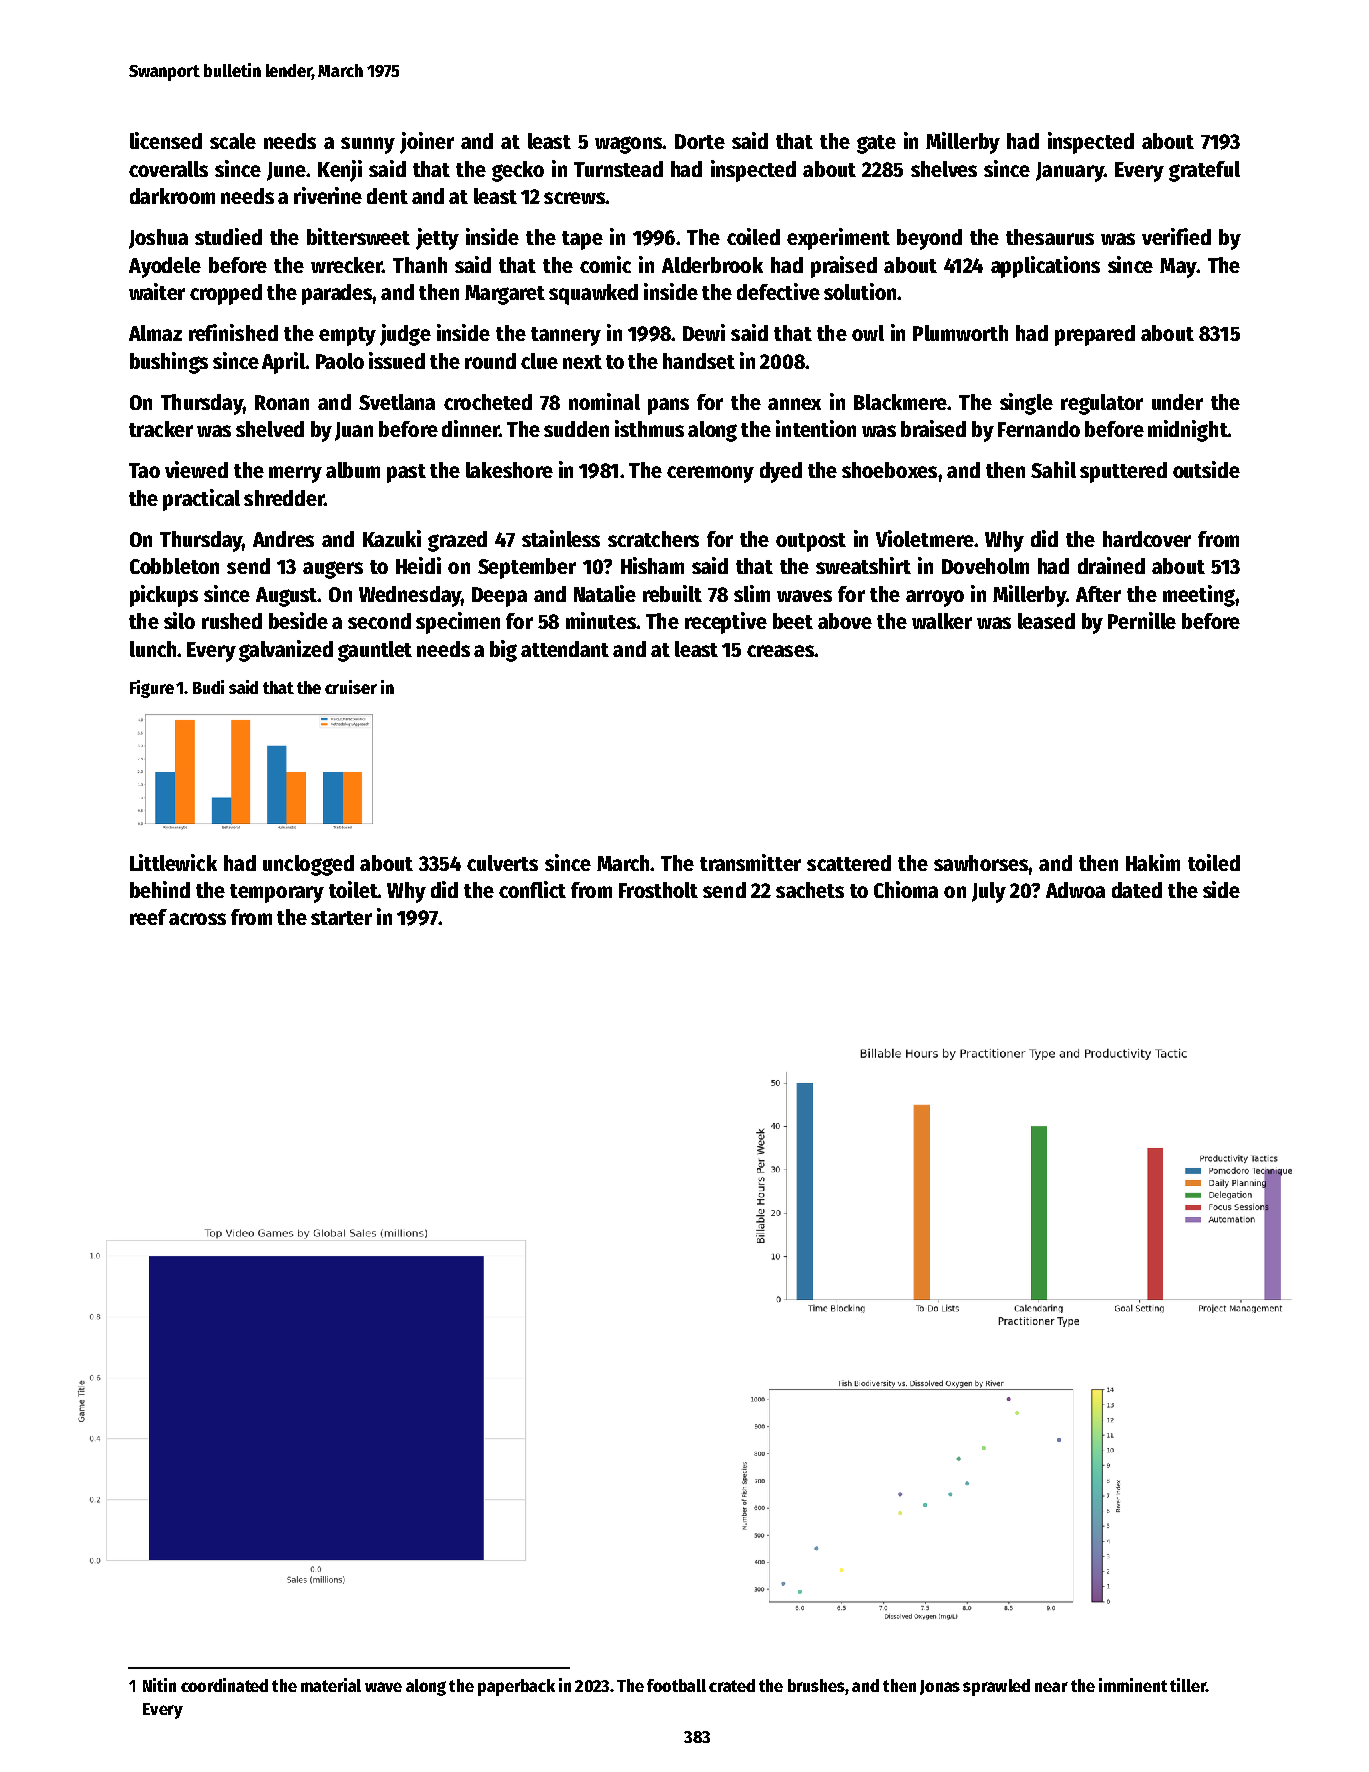  I want to click on football, so click(676, 1685).
